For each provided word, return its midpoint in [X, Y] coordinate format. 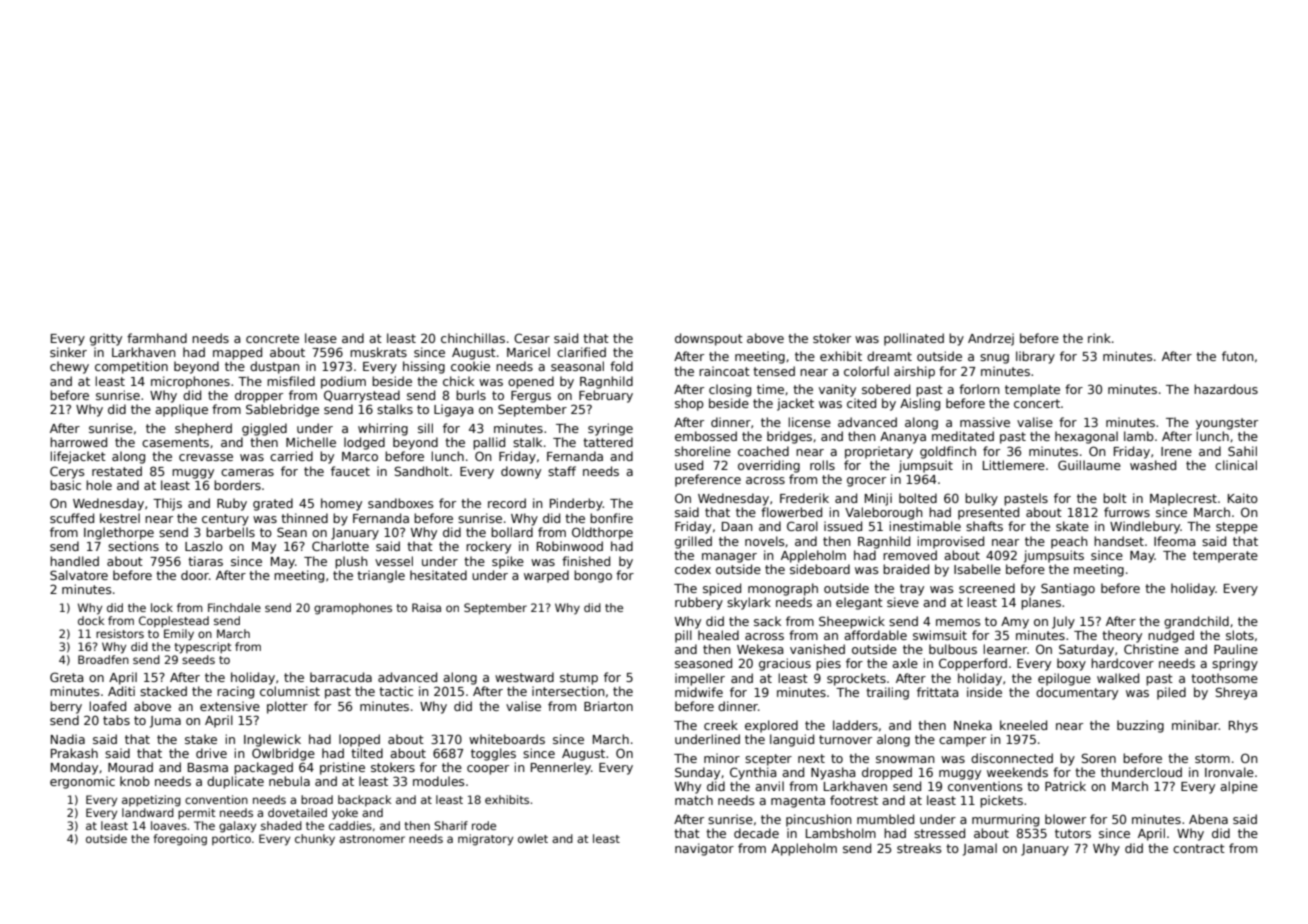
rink [1099, 338]
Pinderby [576, 504]
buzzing [1140, 726]
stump [579, 679]
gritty [106, 339]
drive [211, 753]
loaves [169, 825]
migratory [485, 840]
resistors [120, 633]
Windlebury [1145, 527]
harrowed [78, 442]
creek [721, 725]
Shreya [1236, 693]
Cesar [532, 338]
